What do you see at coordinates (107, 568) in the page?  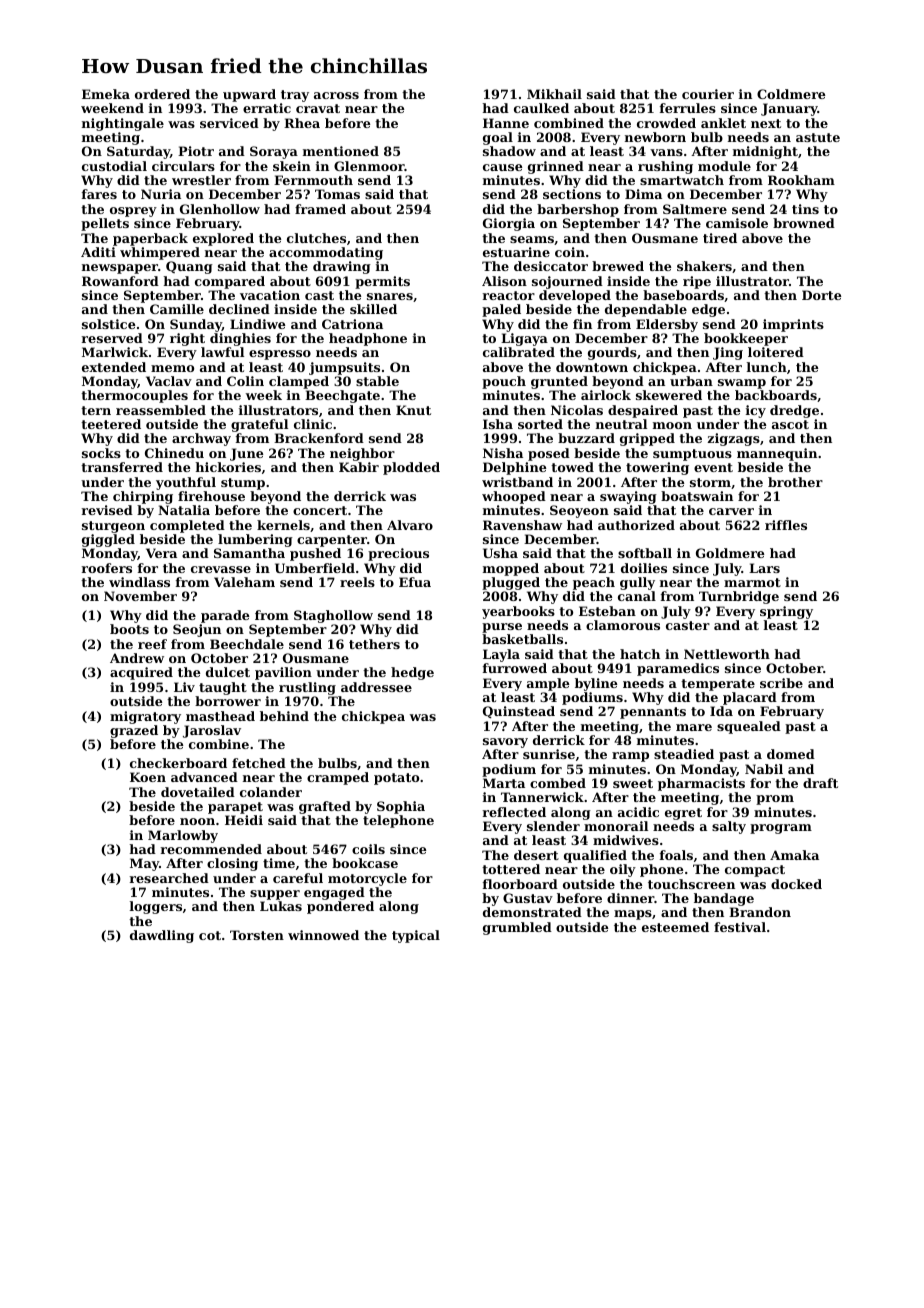 I see `roofers` at bounding box center [107, 568].
